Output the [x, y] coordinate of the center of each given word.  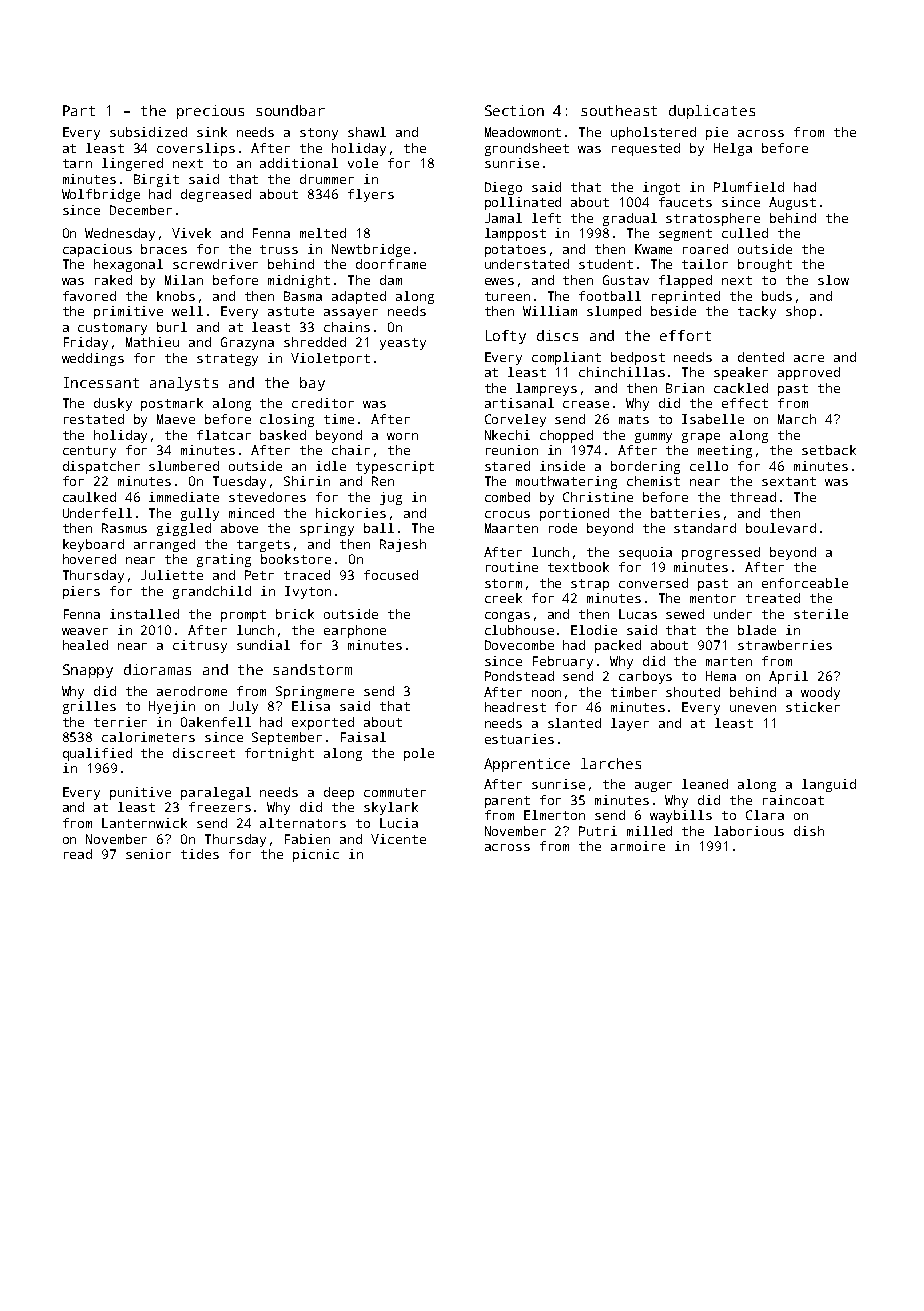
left [546, 218]
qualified [97, 754]
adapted [359, 297]
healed [85, 645]
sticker [813, 707]
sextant [789, 481]
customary [112, 329]
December [141, 210]
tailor [705, 264]
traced [307, 575]
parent [507, 802]
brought [765, 265]
